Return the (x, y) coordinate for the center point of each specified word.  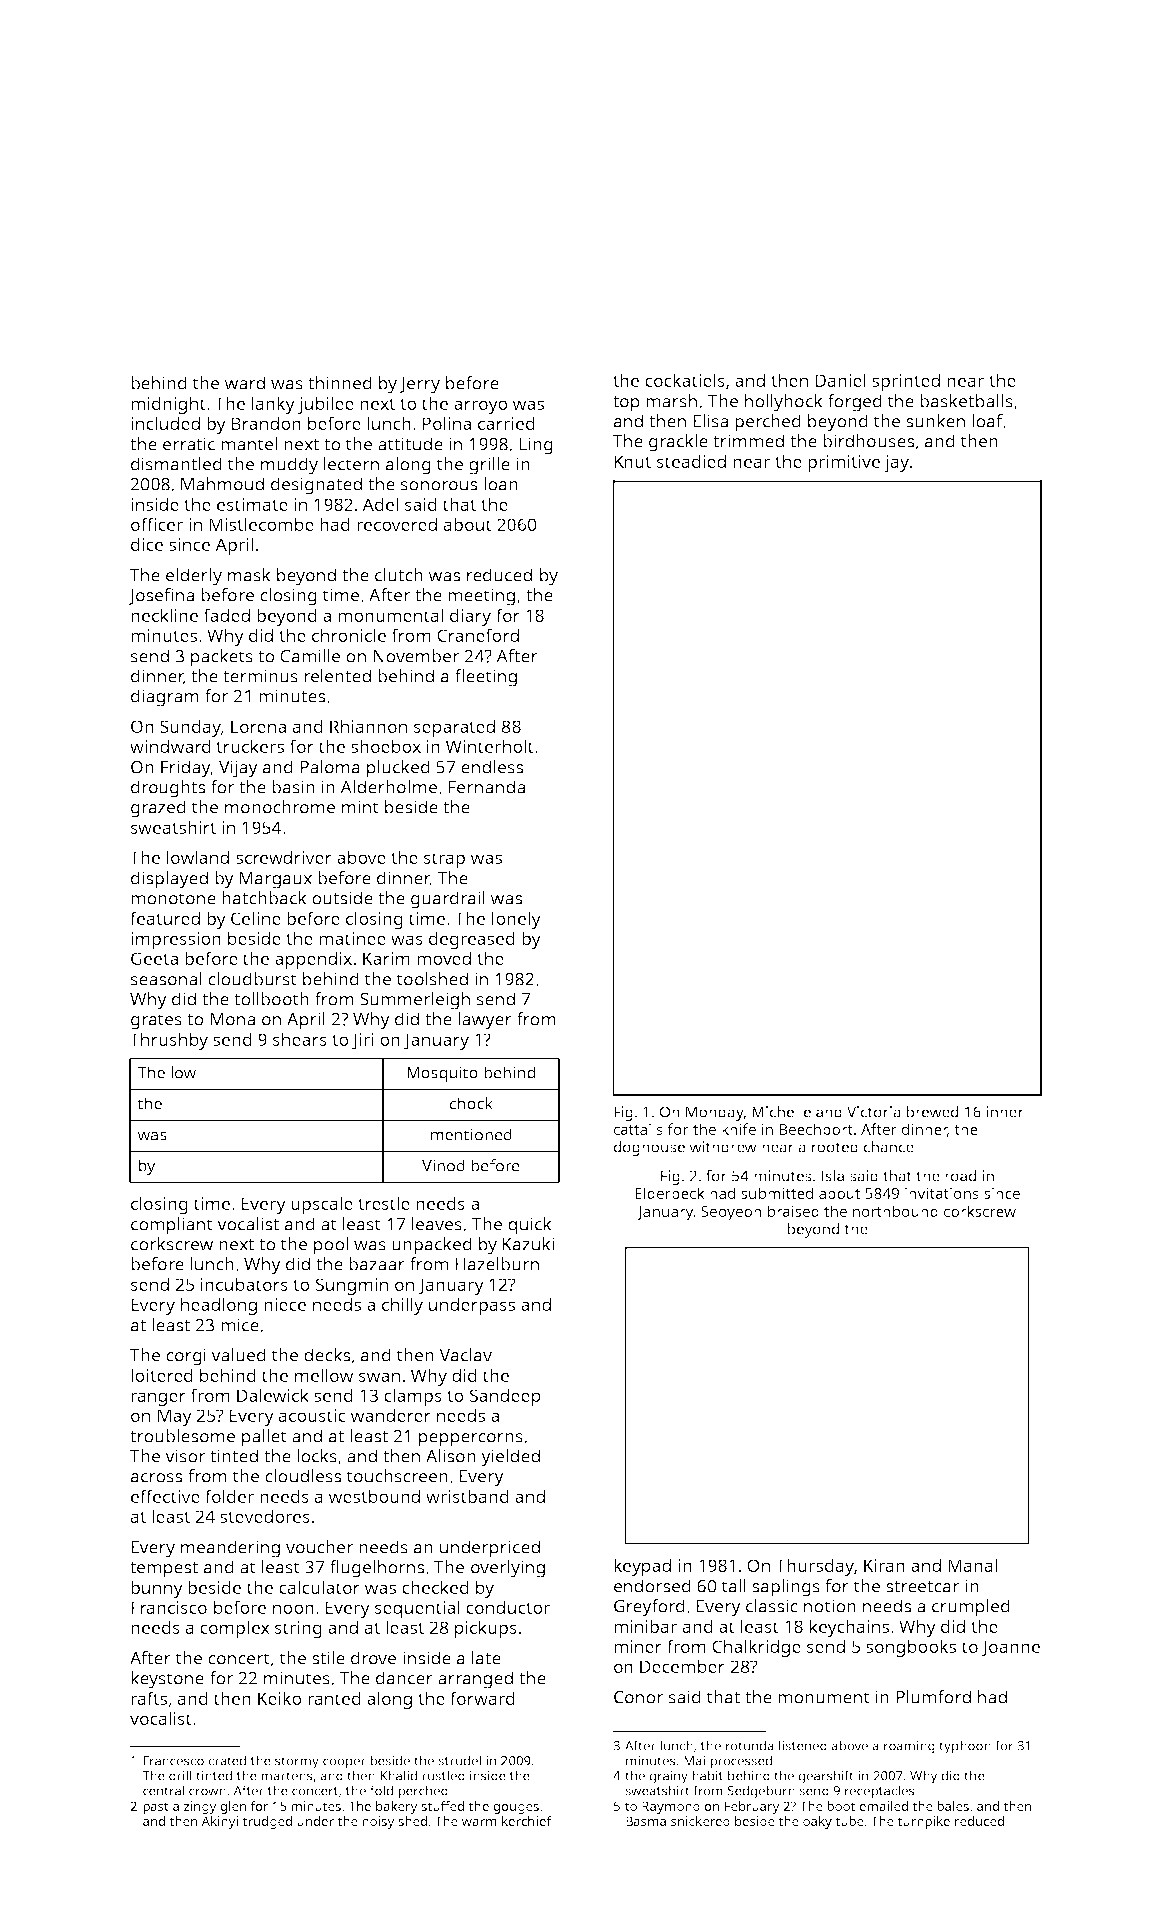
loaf (987, 421)
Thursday (815, 1567)
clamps (413, 1397)
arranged (475, 1680)
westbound (374, 1496)
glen (233, 1807)
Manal (972, 1565)
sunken (935, 421)
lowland (198, 857)
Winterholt (489, 746)
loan (501, 484)
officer (157, 524)
